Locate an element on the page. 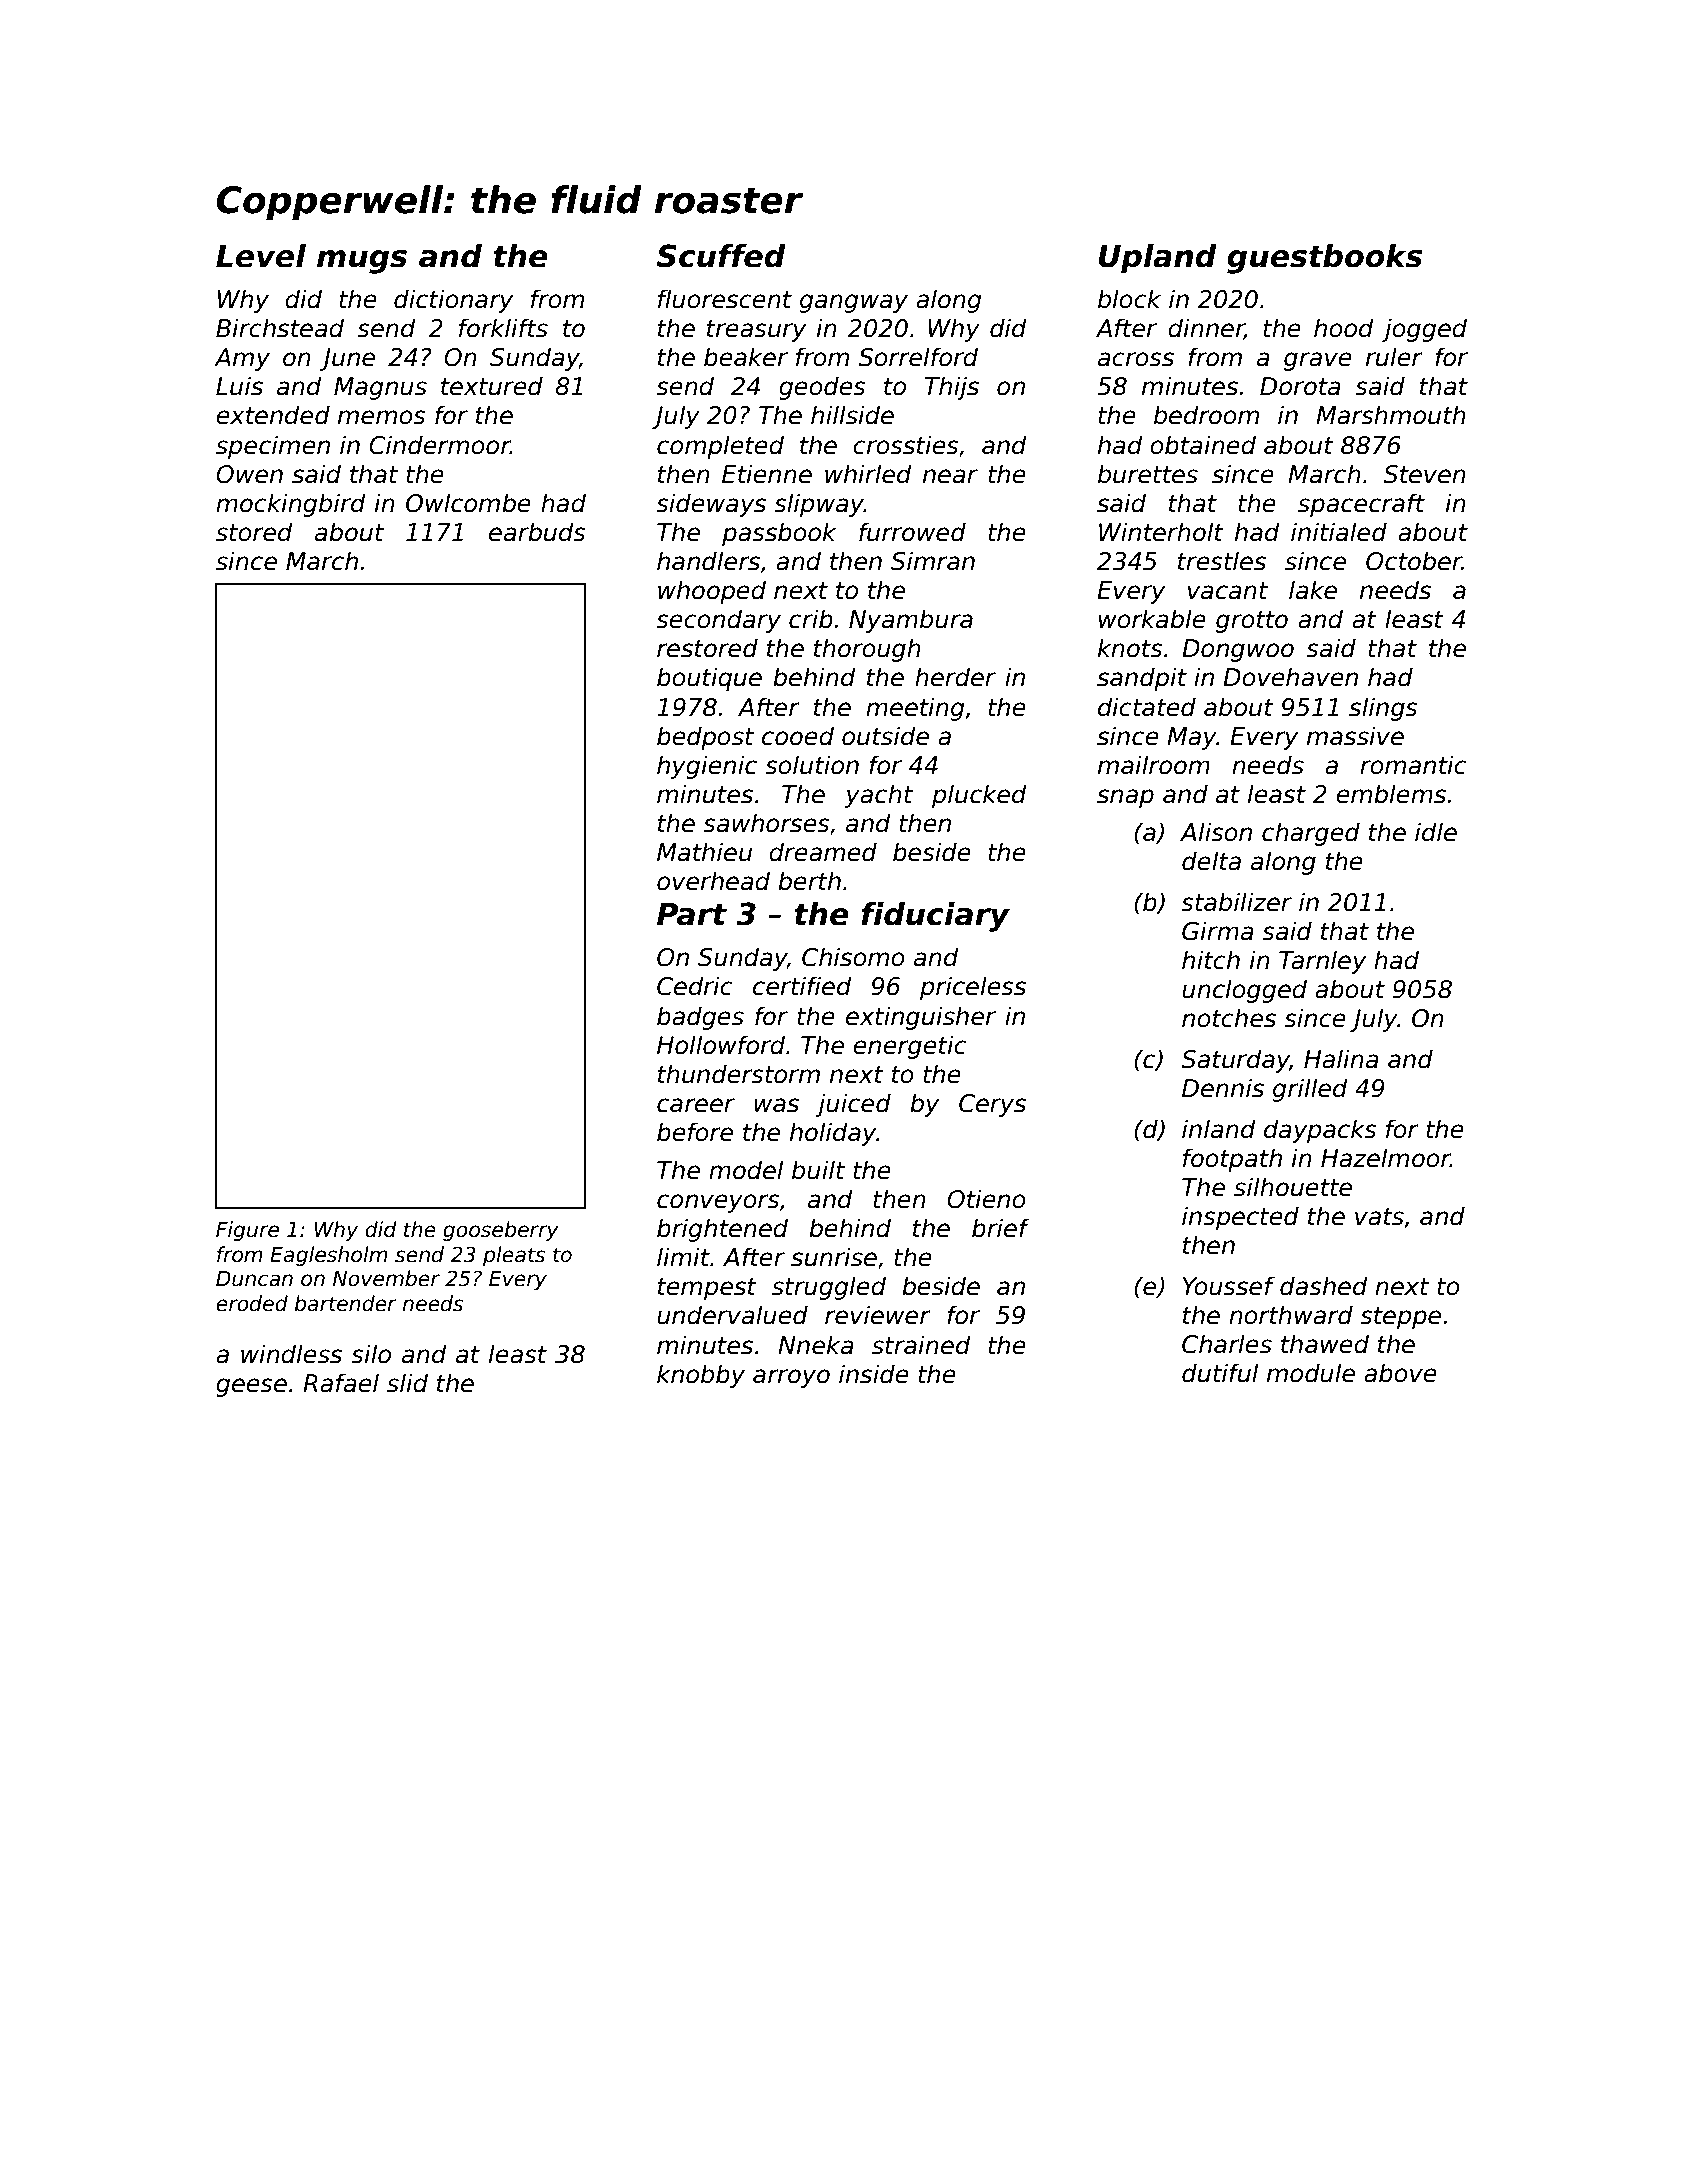 The image size is (1683, 2178). delta is located at coordinates (1211, 861).
